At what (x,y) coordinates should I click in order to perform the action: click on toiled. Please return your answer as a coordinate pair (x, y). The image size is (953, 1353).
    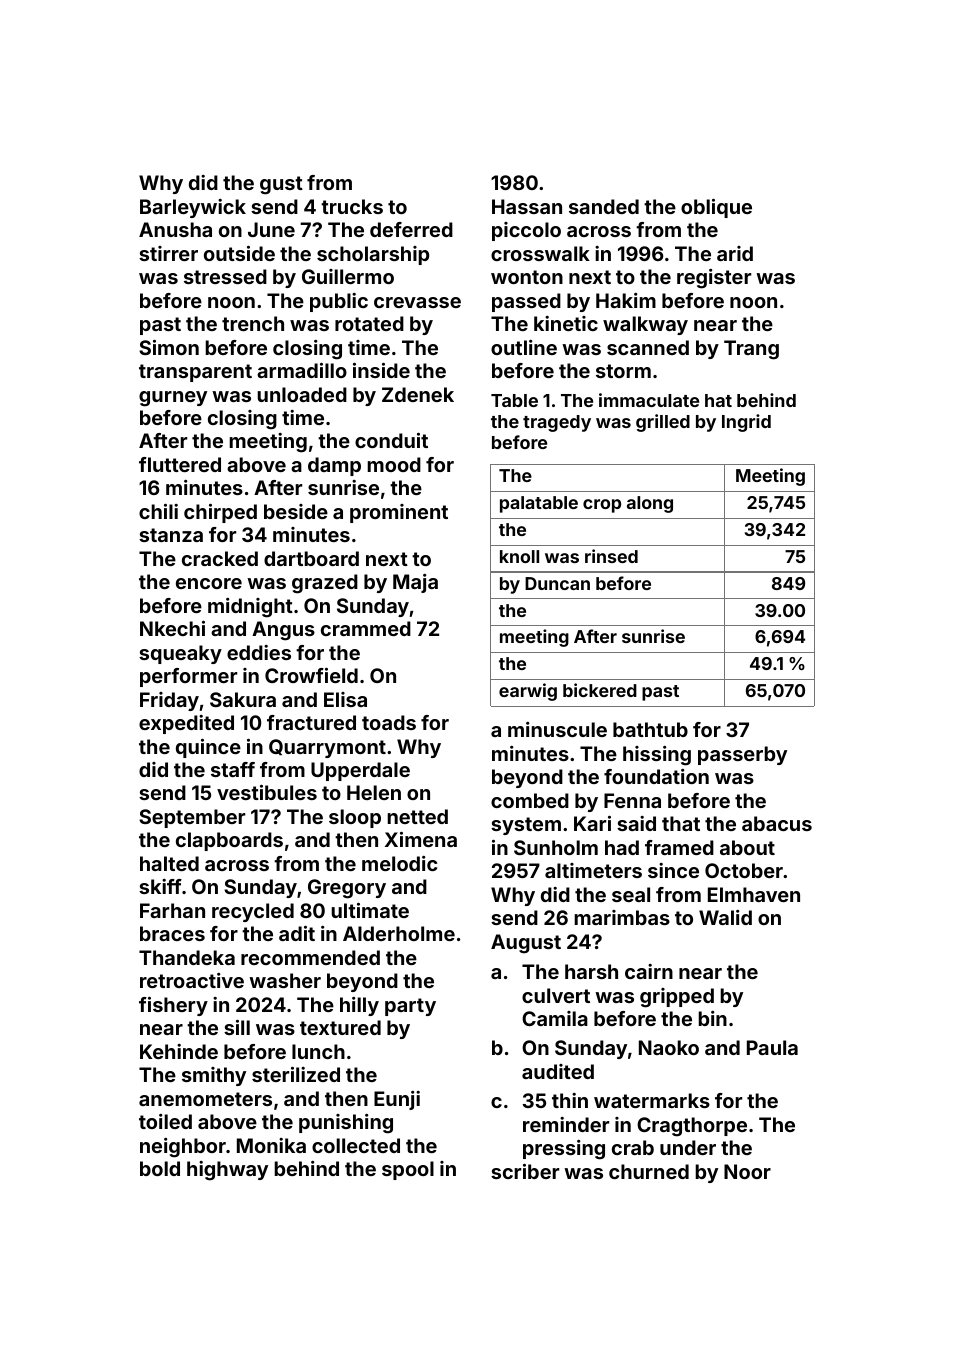
    Looking at the image, I should click on (165, 1121).
